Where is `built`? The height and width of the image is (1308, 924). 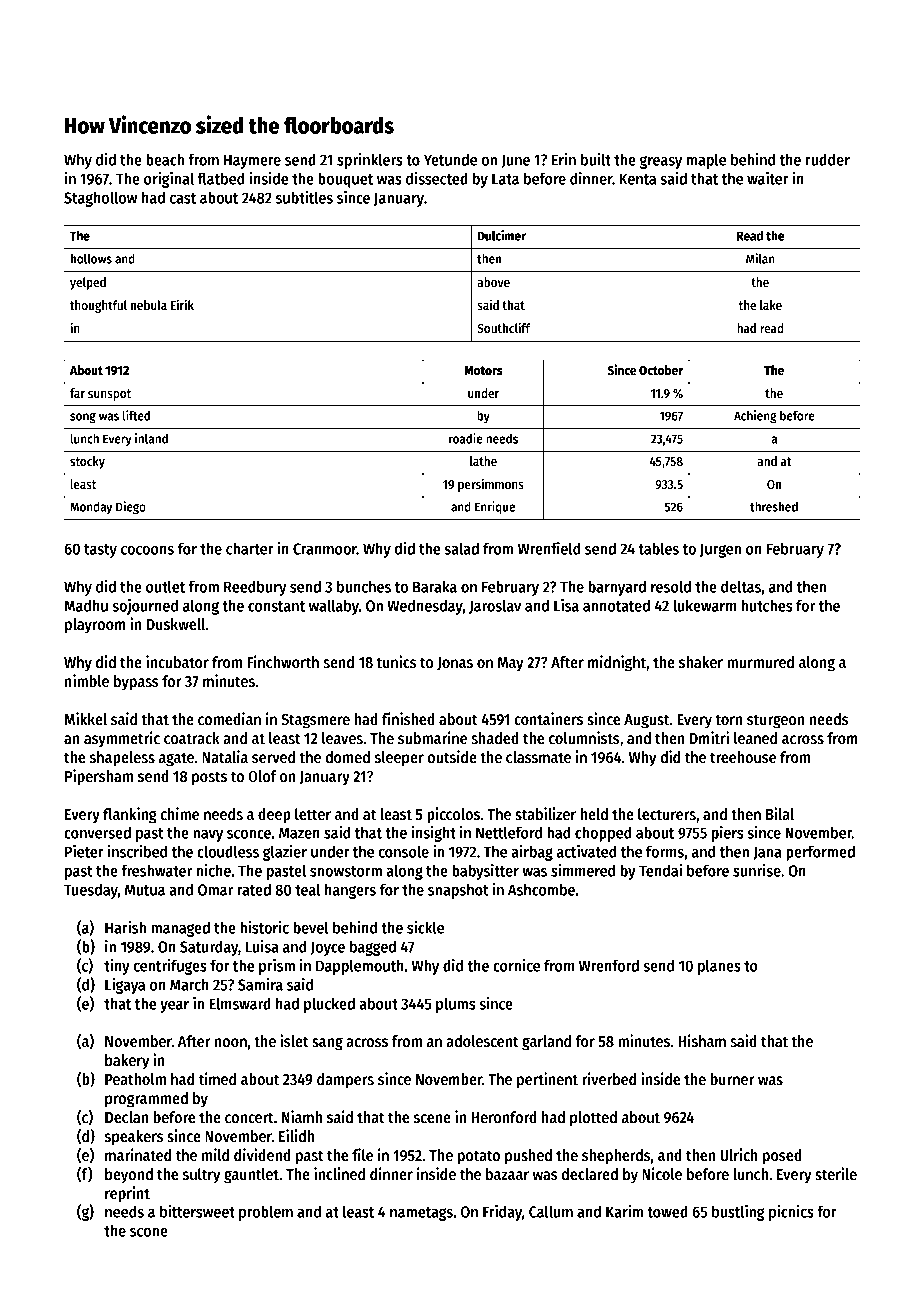 built is located at coordinates (596, 159).
